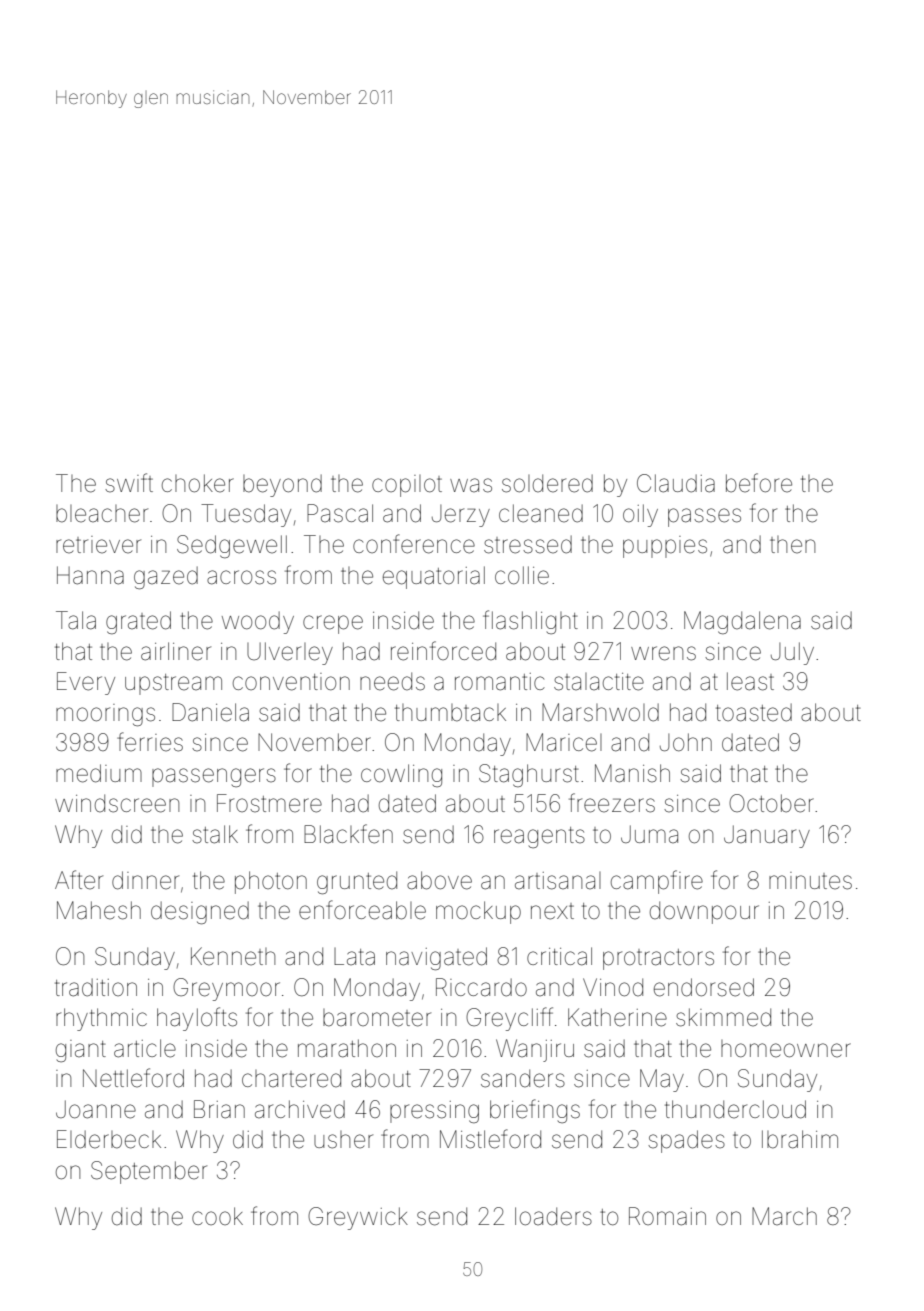 The width and height of the screenshot is (924, 1311). I want to click on Claudia, so click(676, 483).
